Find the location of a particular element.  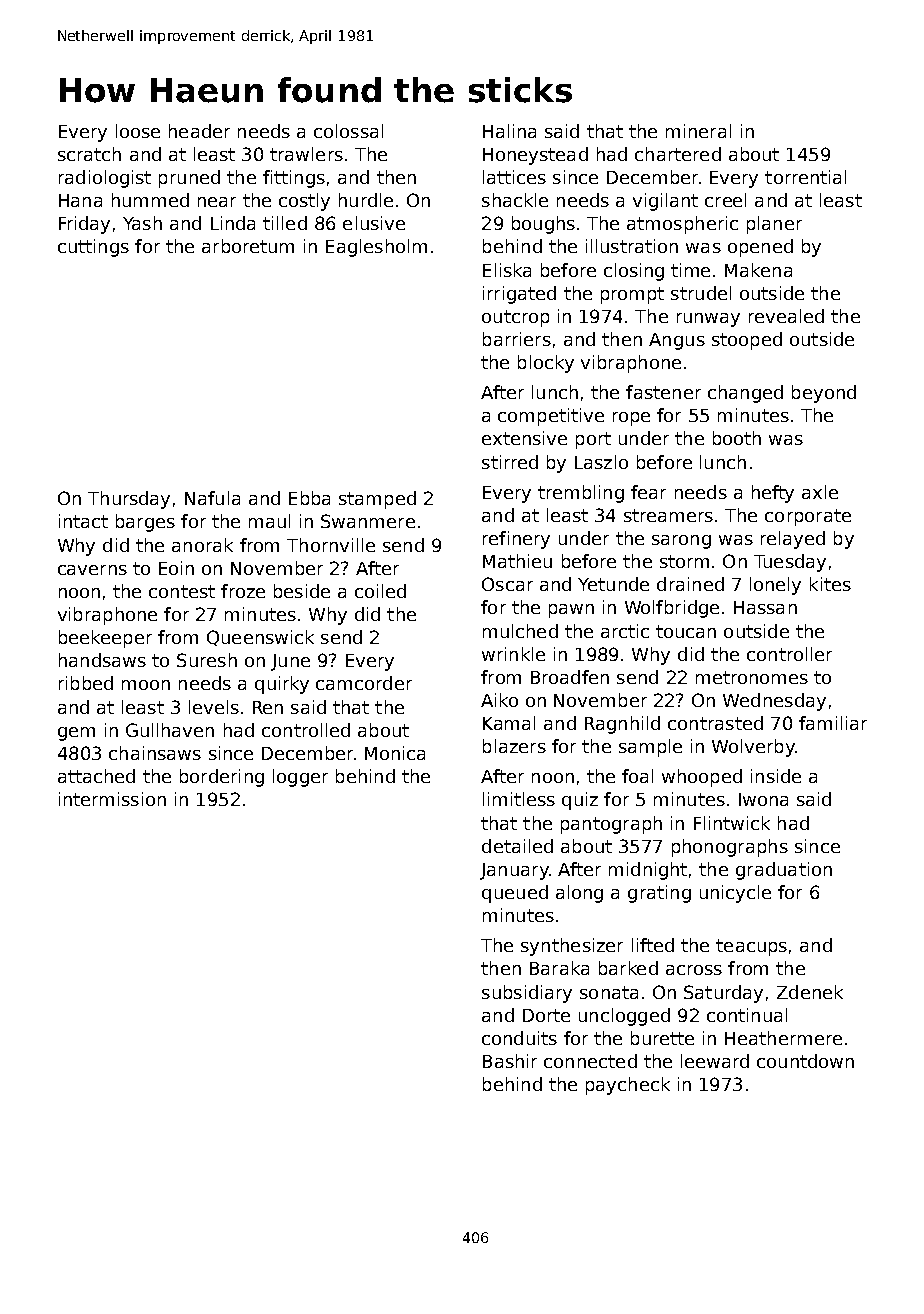

relayed is located at coordinates (793, 540).
